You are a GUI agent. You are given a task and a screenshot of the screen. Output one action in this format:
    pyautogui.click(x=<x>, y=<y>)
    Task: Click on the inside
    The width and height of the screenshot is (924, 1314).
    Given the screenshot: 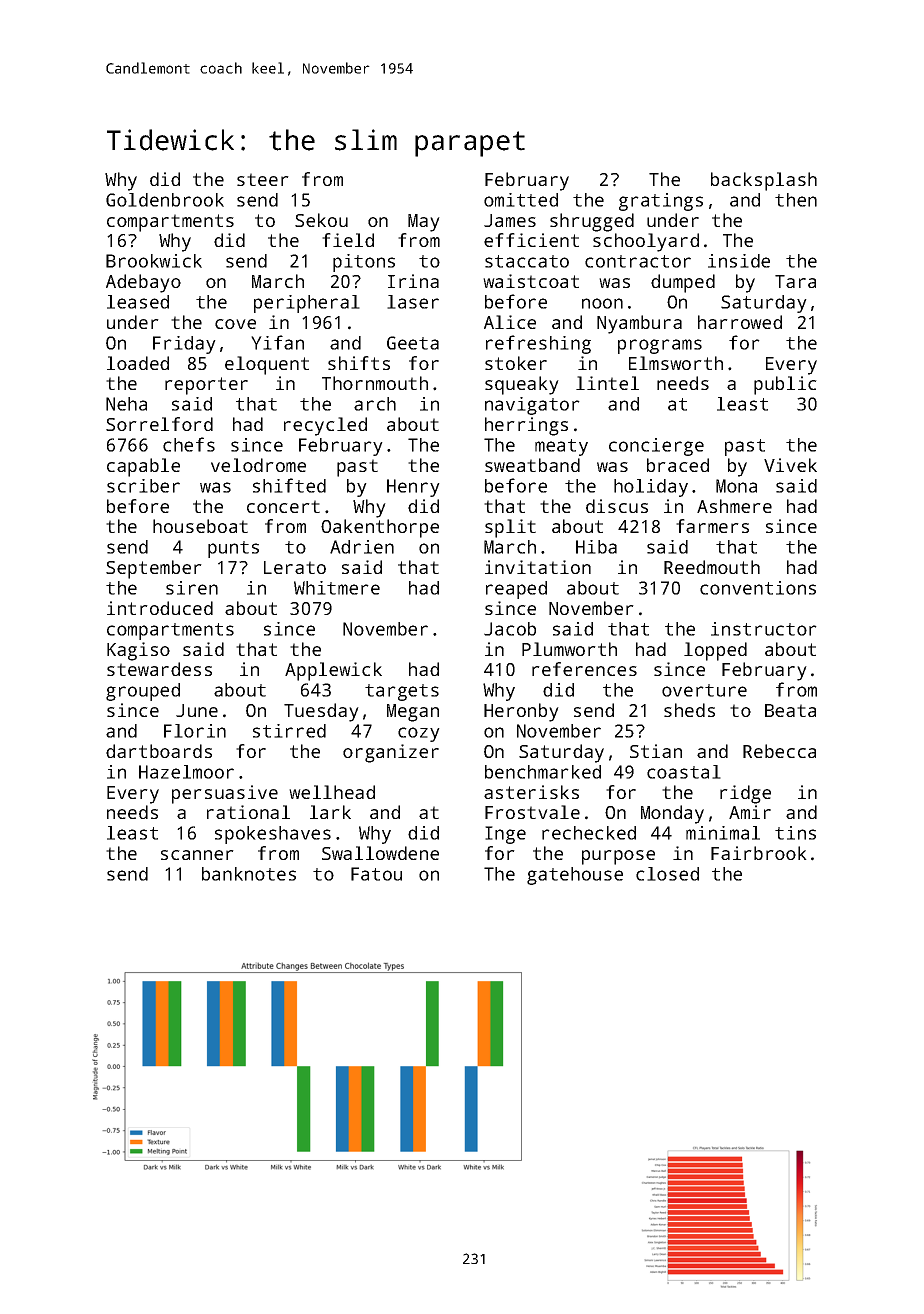 What is the action you would take?
    pyautogui.click(x=739, y=261)
